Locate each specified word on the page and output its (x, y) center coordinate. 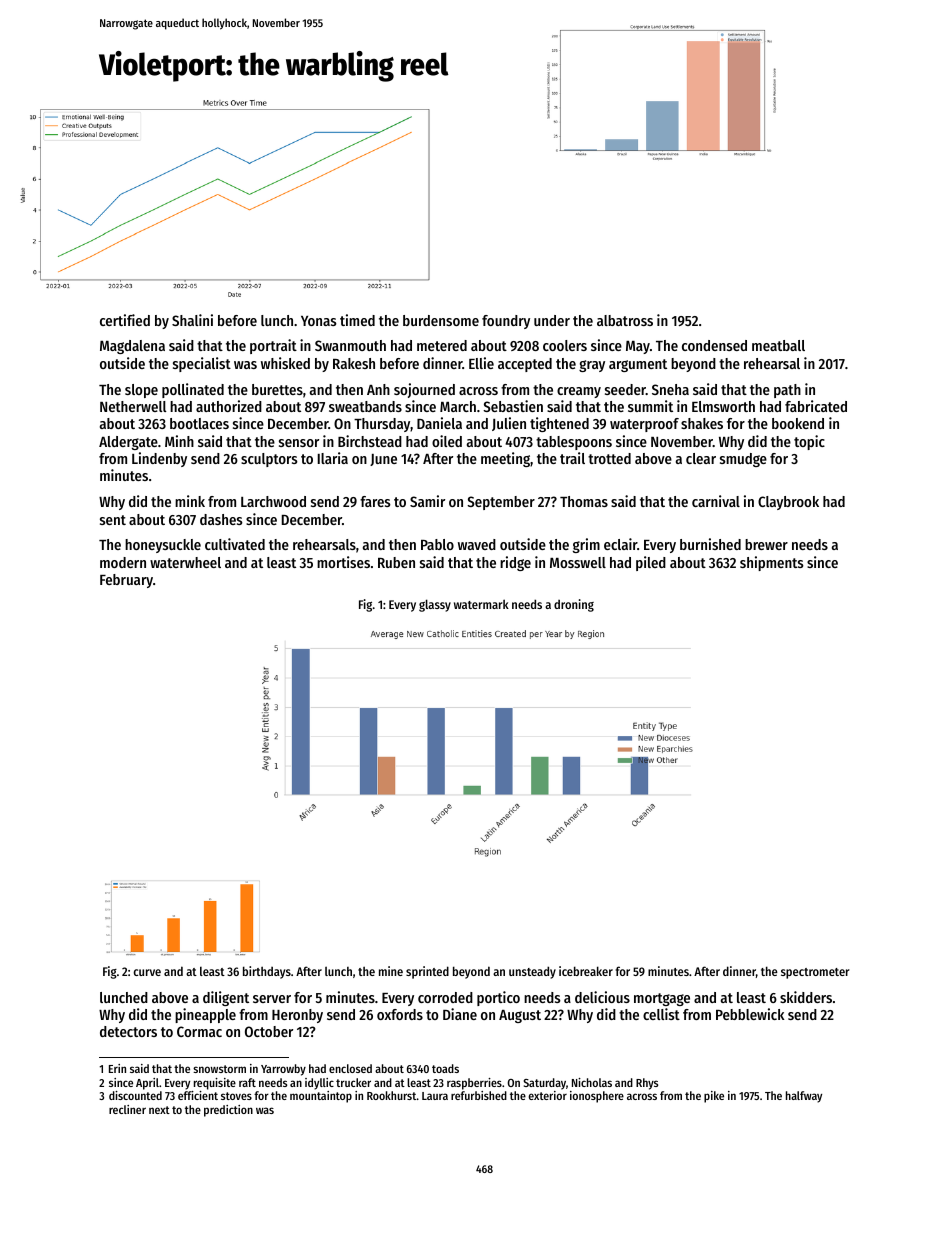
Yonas (319, 321)
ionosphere (597, 1097)
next (159, 1110)
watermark (481, 604)
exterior (547, 1095)
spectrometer (815, 973)
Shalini (192, 320)
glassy (435, 605)
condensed (714, 345)
